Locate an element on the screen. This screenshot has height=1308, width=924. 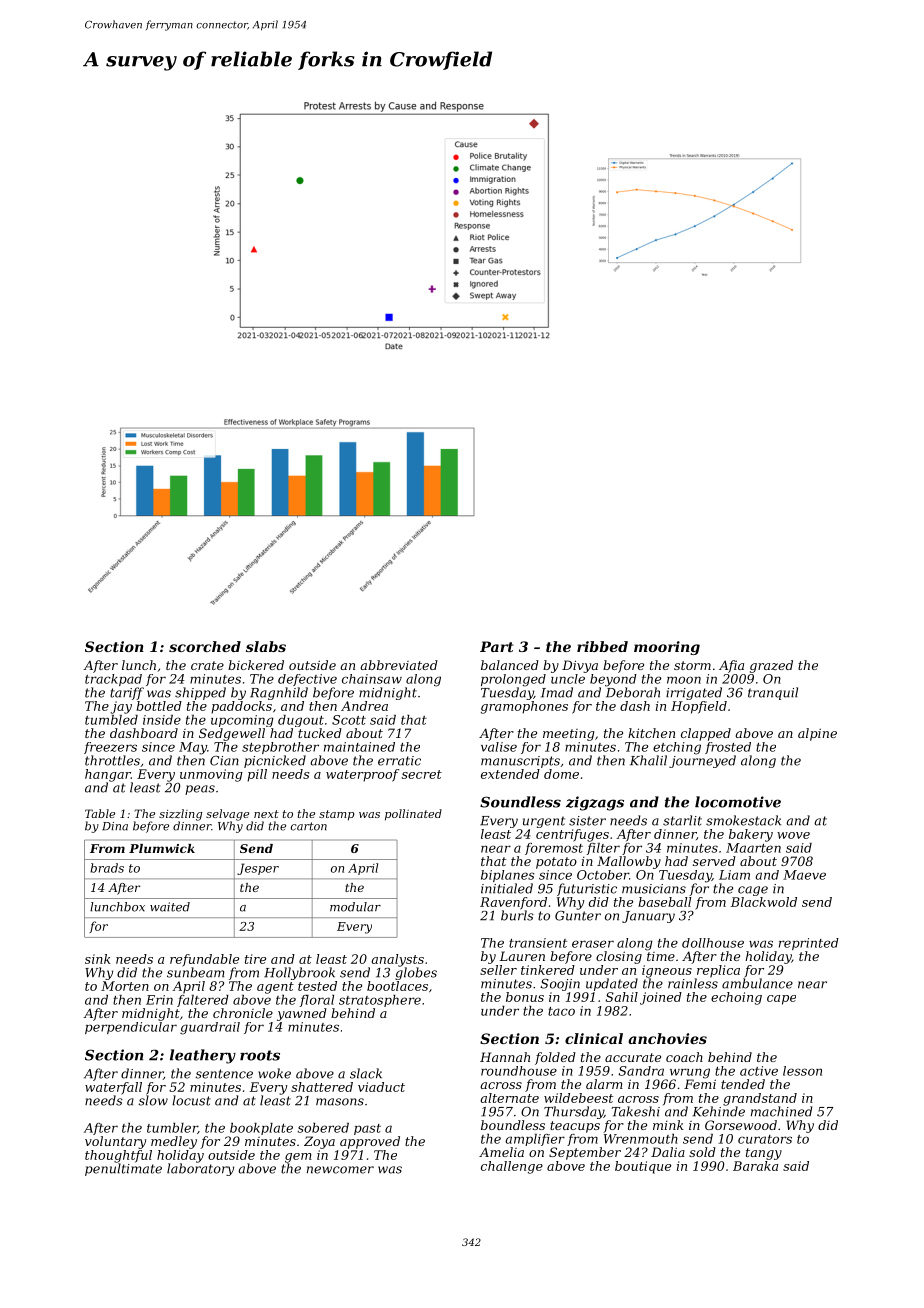
laboratory is located at coordinates (200, 1169).
